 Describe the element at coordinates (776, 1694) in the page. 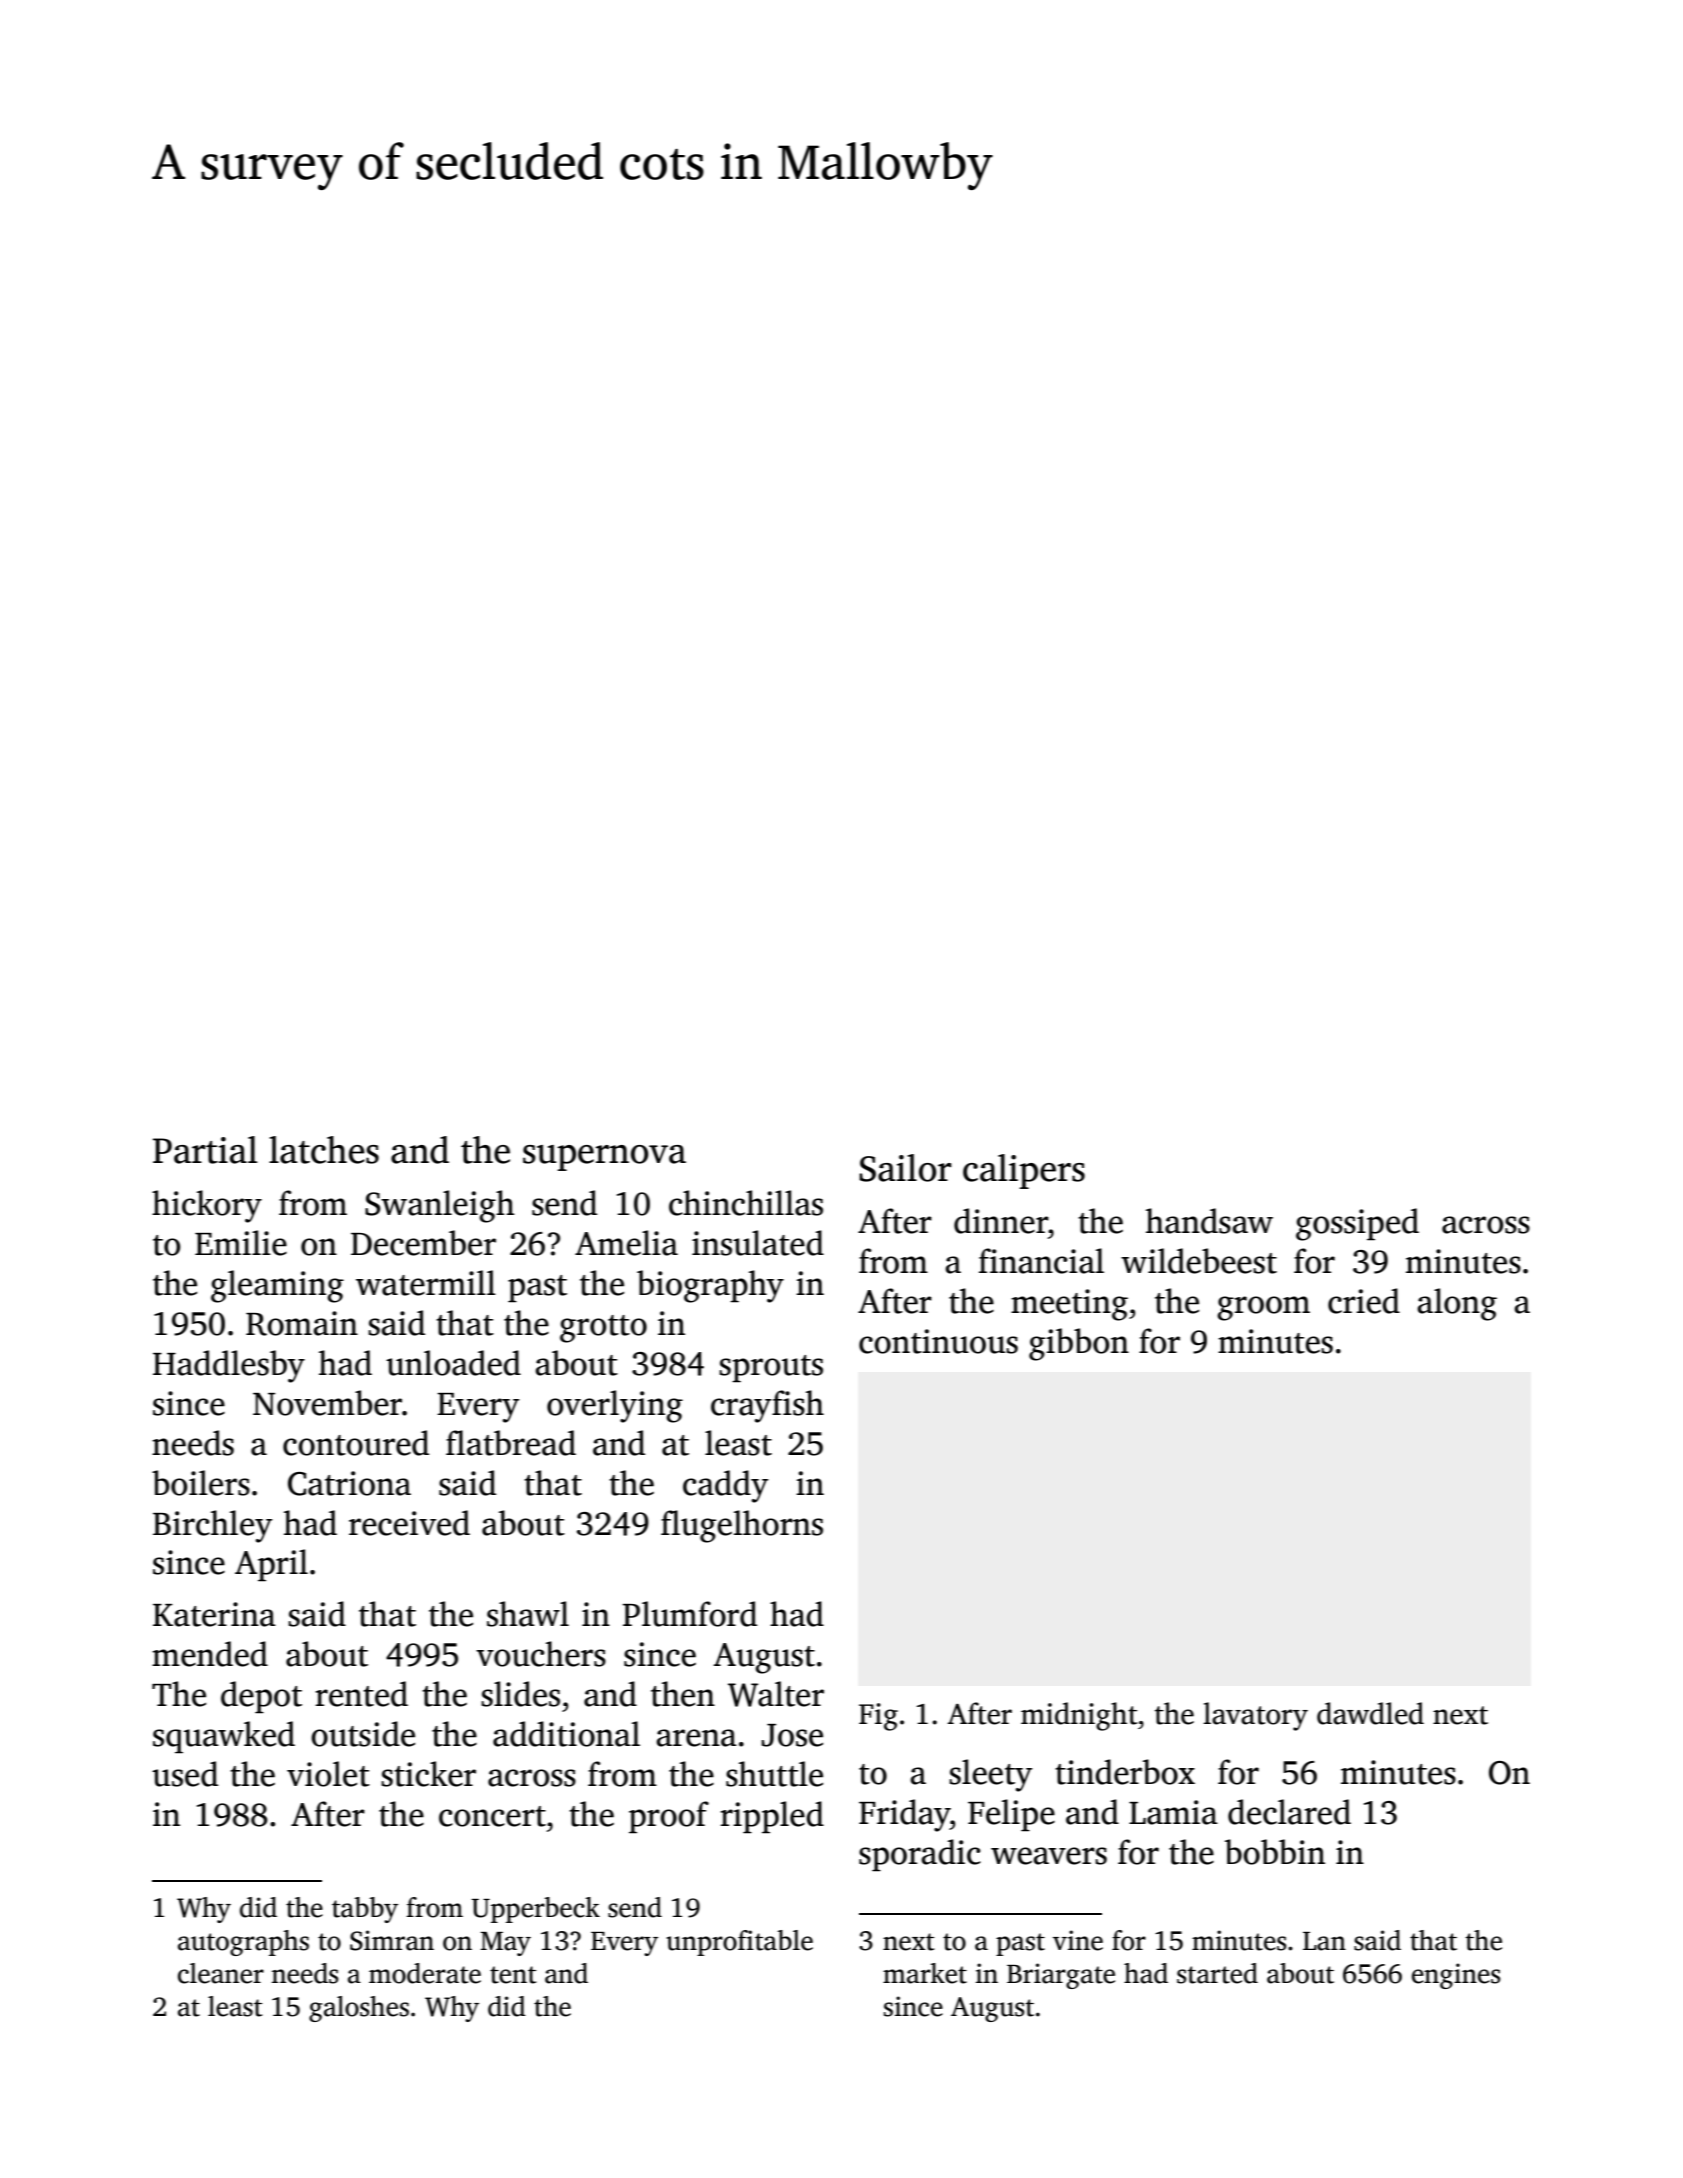

I see `Walter` at that location.
